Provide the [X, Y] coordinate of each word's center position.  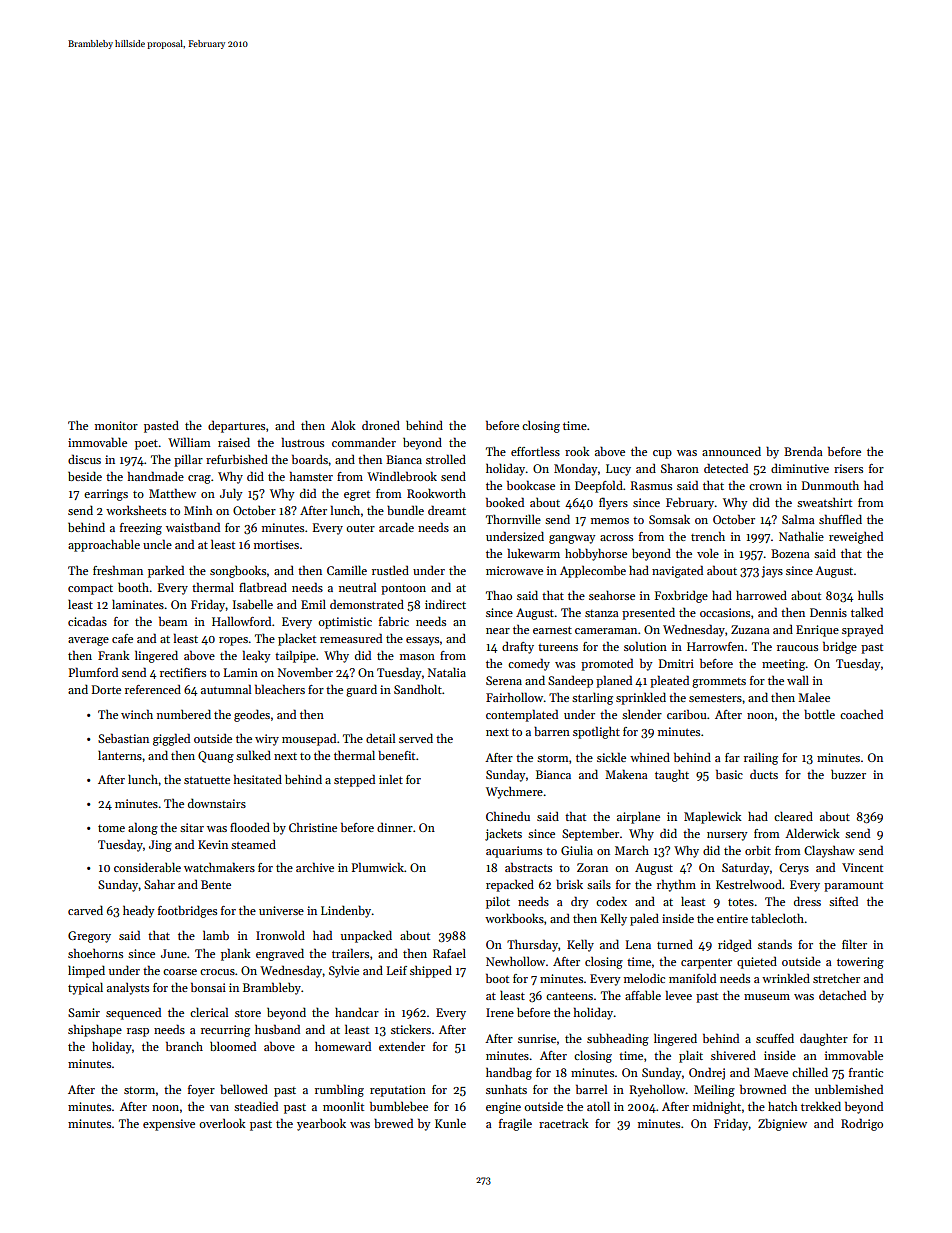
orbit [758, 850]
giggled [171, 739]
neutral [357, 587]
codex [611, 901]
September [590, 835]
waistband [193, 527]
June [174, 953]
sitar [192, 827]
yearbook [321, 1124]
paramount [853, 887]
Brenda [803, 451]
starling [592, 699]
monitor [116, 425]
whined [650, 757]
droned [381, 425]
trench [708, 536]
